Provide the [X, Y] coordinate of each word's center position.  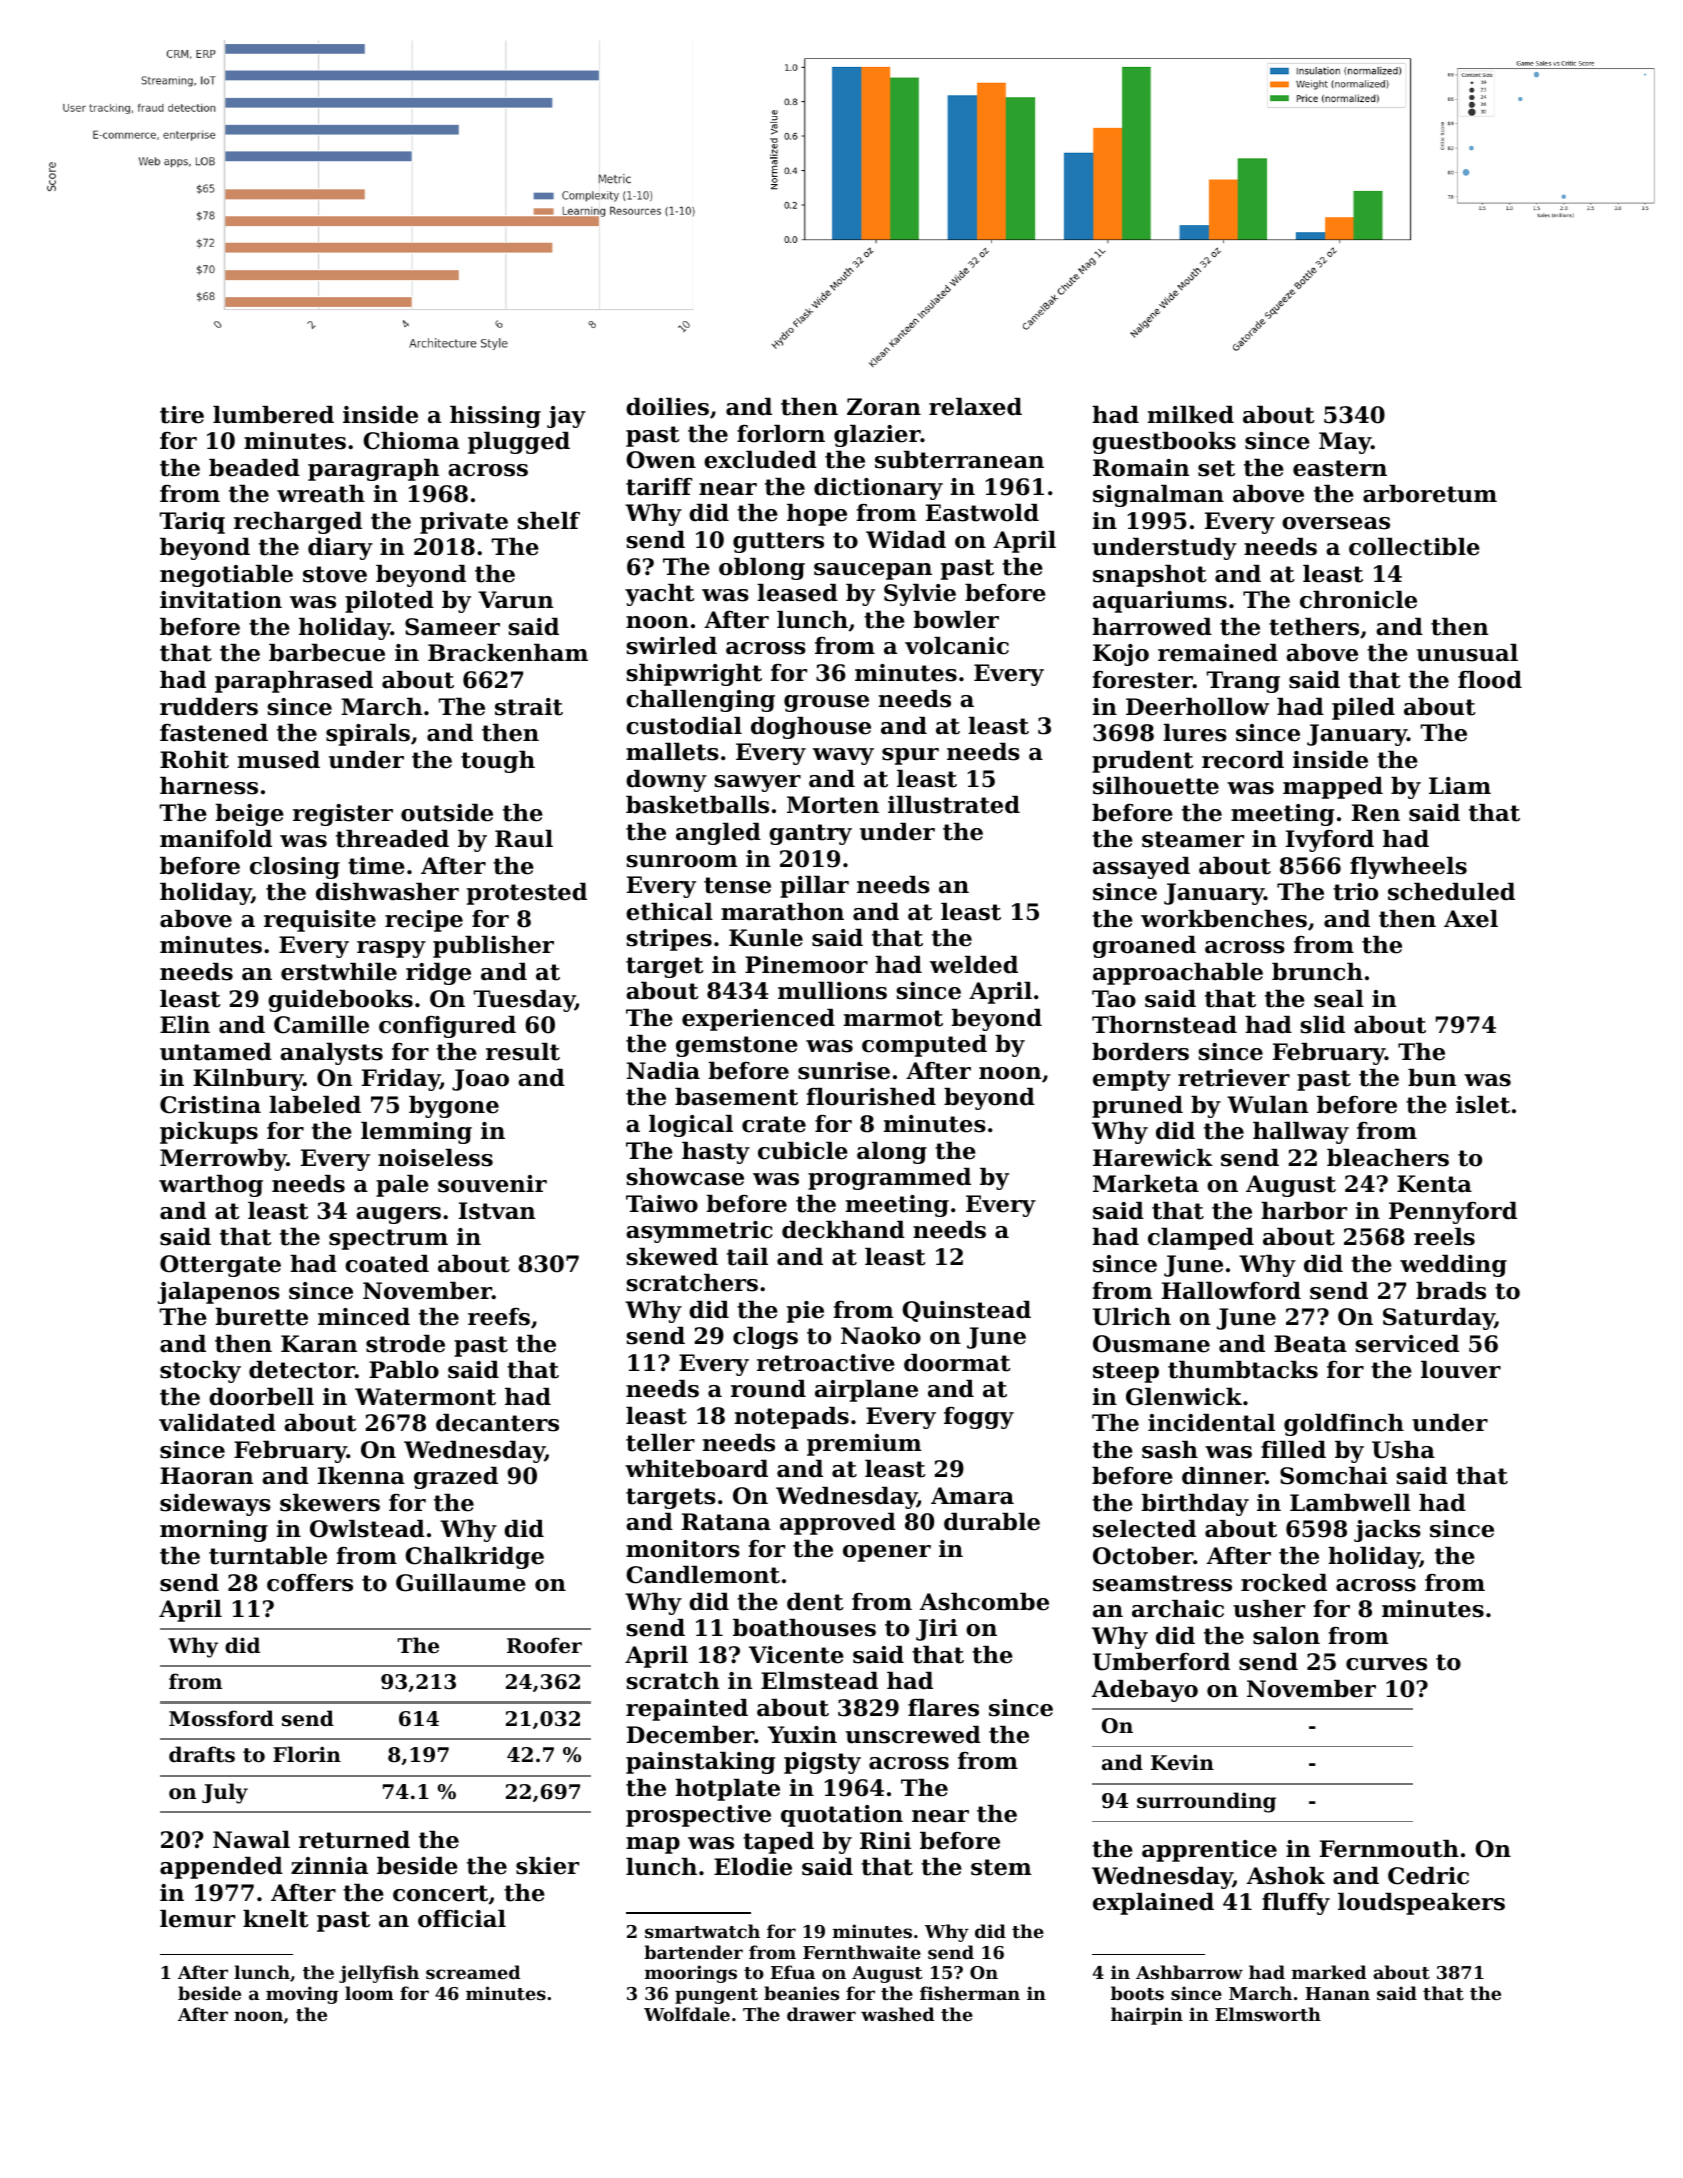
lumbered [273, 415]
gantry [810, 834]
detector [302, 1370]
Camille [321, 1025]
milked [1191, 415]
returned [354, 1840]
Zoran [884, 407]
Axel [1471, 919]
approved [838, 1524]
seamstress [1162, 1583]
